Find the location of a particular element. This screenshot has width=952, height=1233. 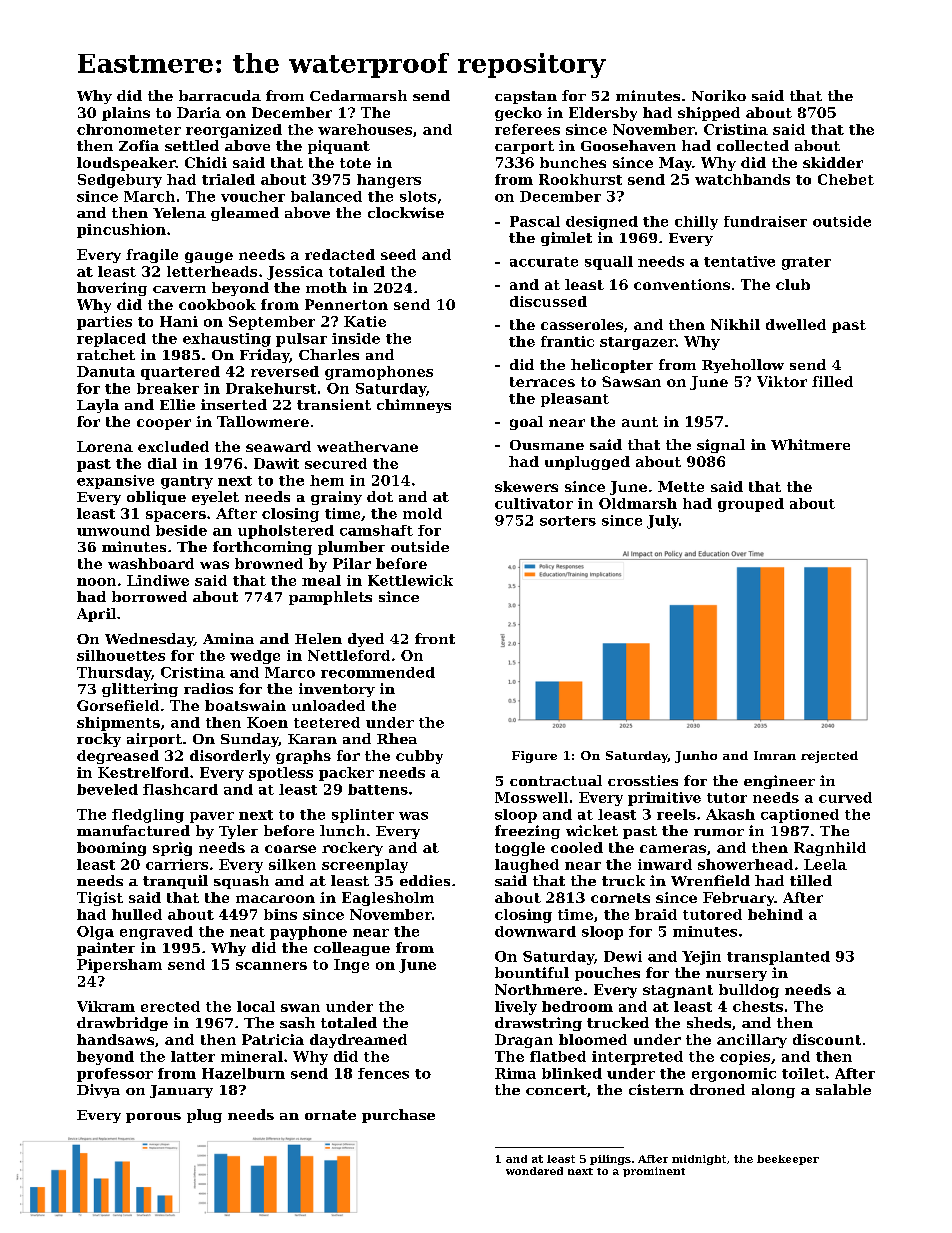

handsaws is located at coordinates (115, 1039).
